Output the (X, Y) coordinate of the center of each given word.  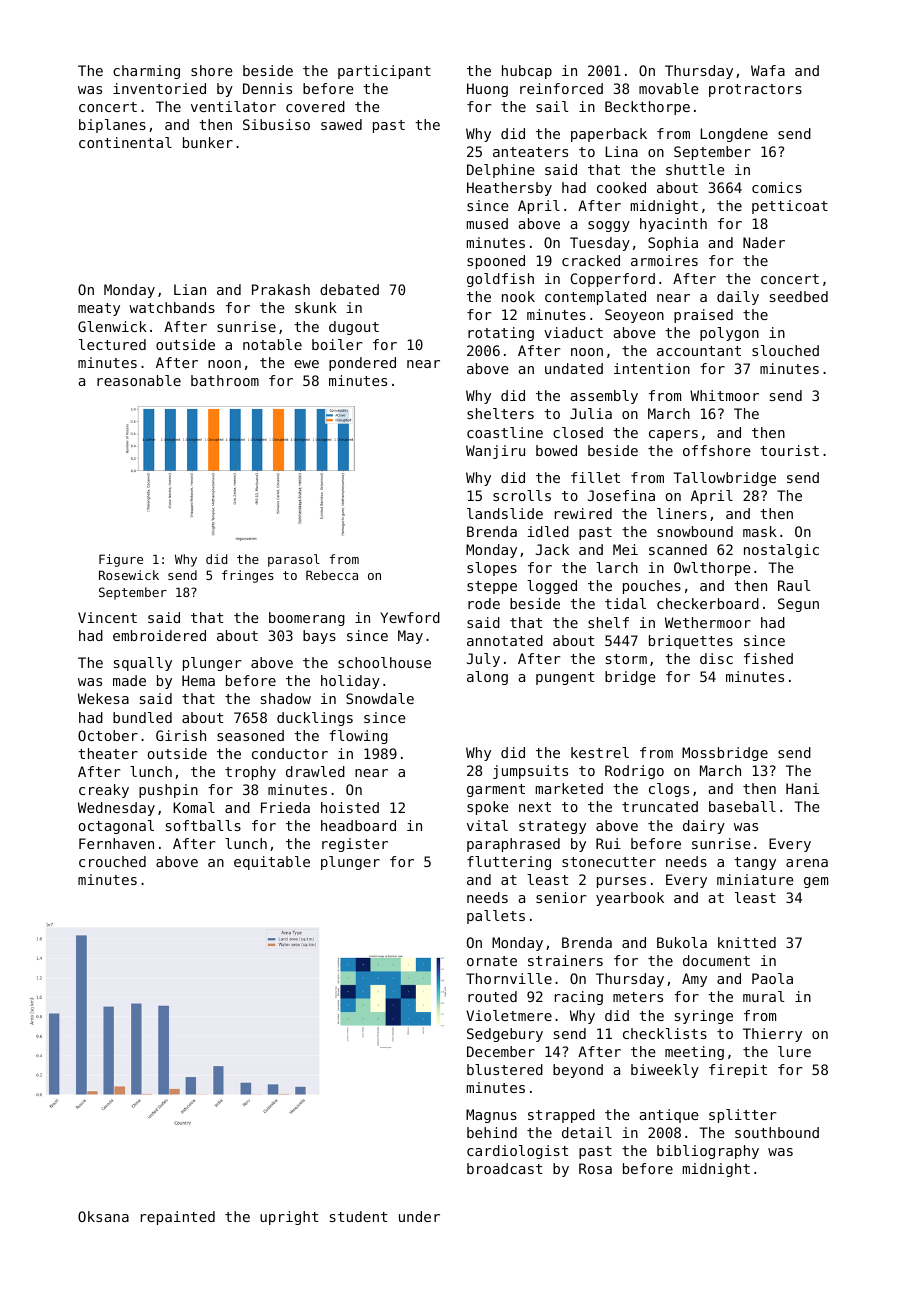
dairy (704, 827)
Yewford (410, 617)
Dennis (267, 88)
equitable (272, 863)
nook (518, 296)
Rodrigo (634, 772)
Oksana (103, 1216)
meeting (694, 1053)
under (419, 1216)
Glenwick (112, 326)
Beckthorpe (647, 108)
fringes (248, 576)
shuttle (695, 169)
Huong (487, 90)
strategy (552, 827)
